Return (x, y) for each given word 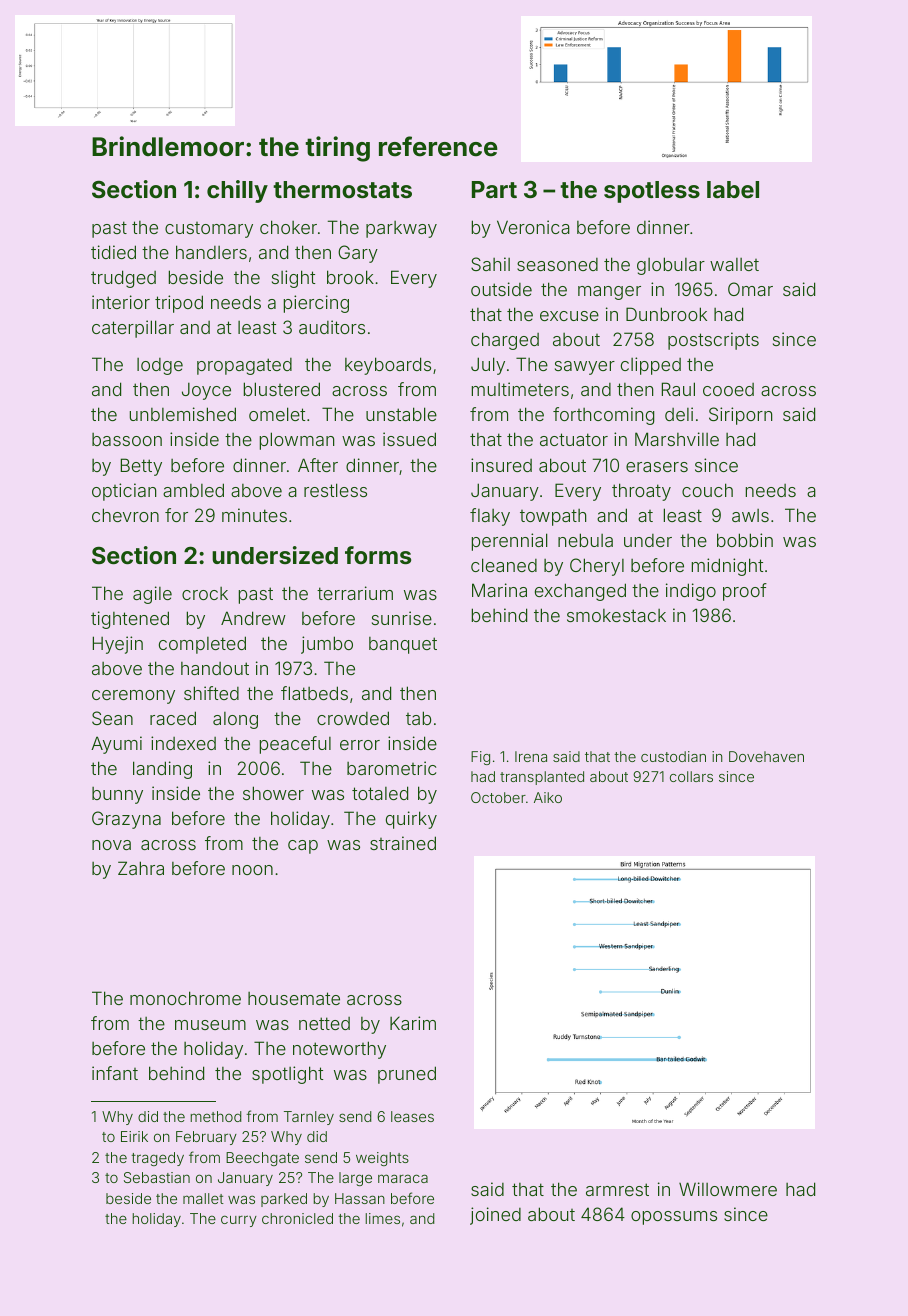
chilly (237, 191)
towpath (553, 517)
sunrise (402, 618)
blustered (282, 389)
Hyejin (118, 645)
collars (691, 776)
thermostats (342, 189)
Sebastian (157, 1177)
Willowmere (728, 1189)
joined (495, 1216)
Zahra (141, 868)
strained (403, 843)
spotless (652, 192)
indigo (691, 592)
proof (745, 592)
